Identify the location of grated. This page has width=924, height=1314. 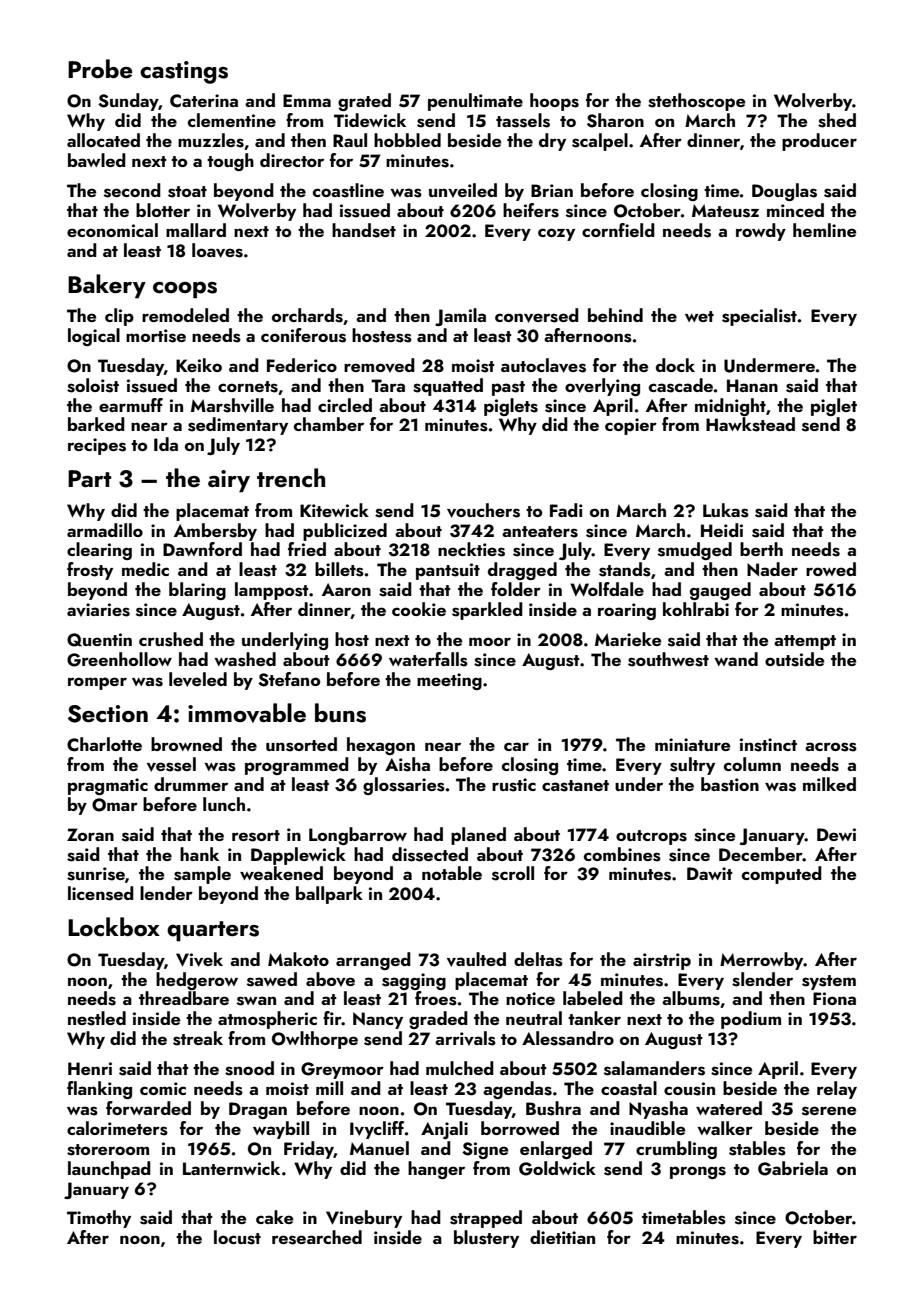
(364, 102).
